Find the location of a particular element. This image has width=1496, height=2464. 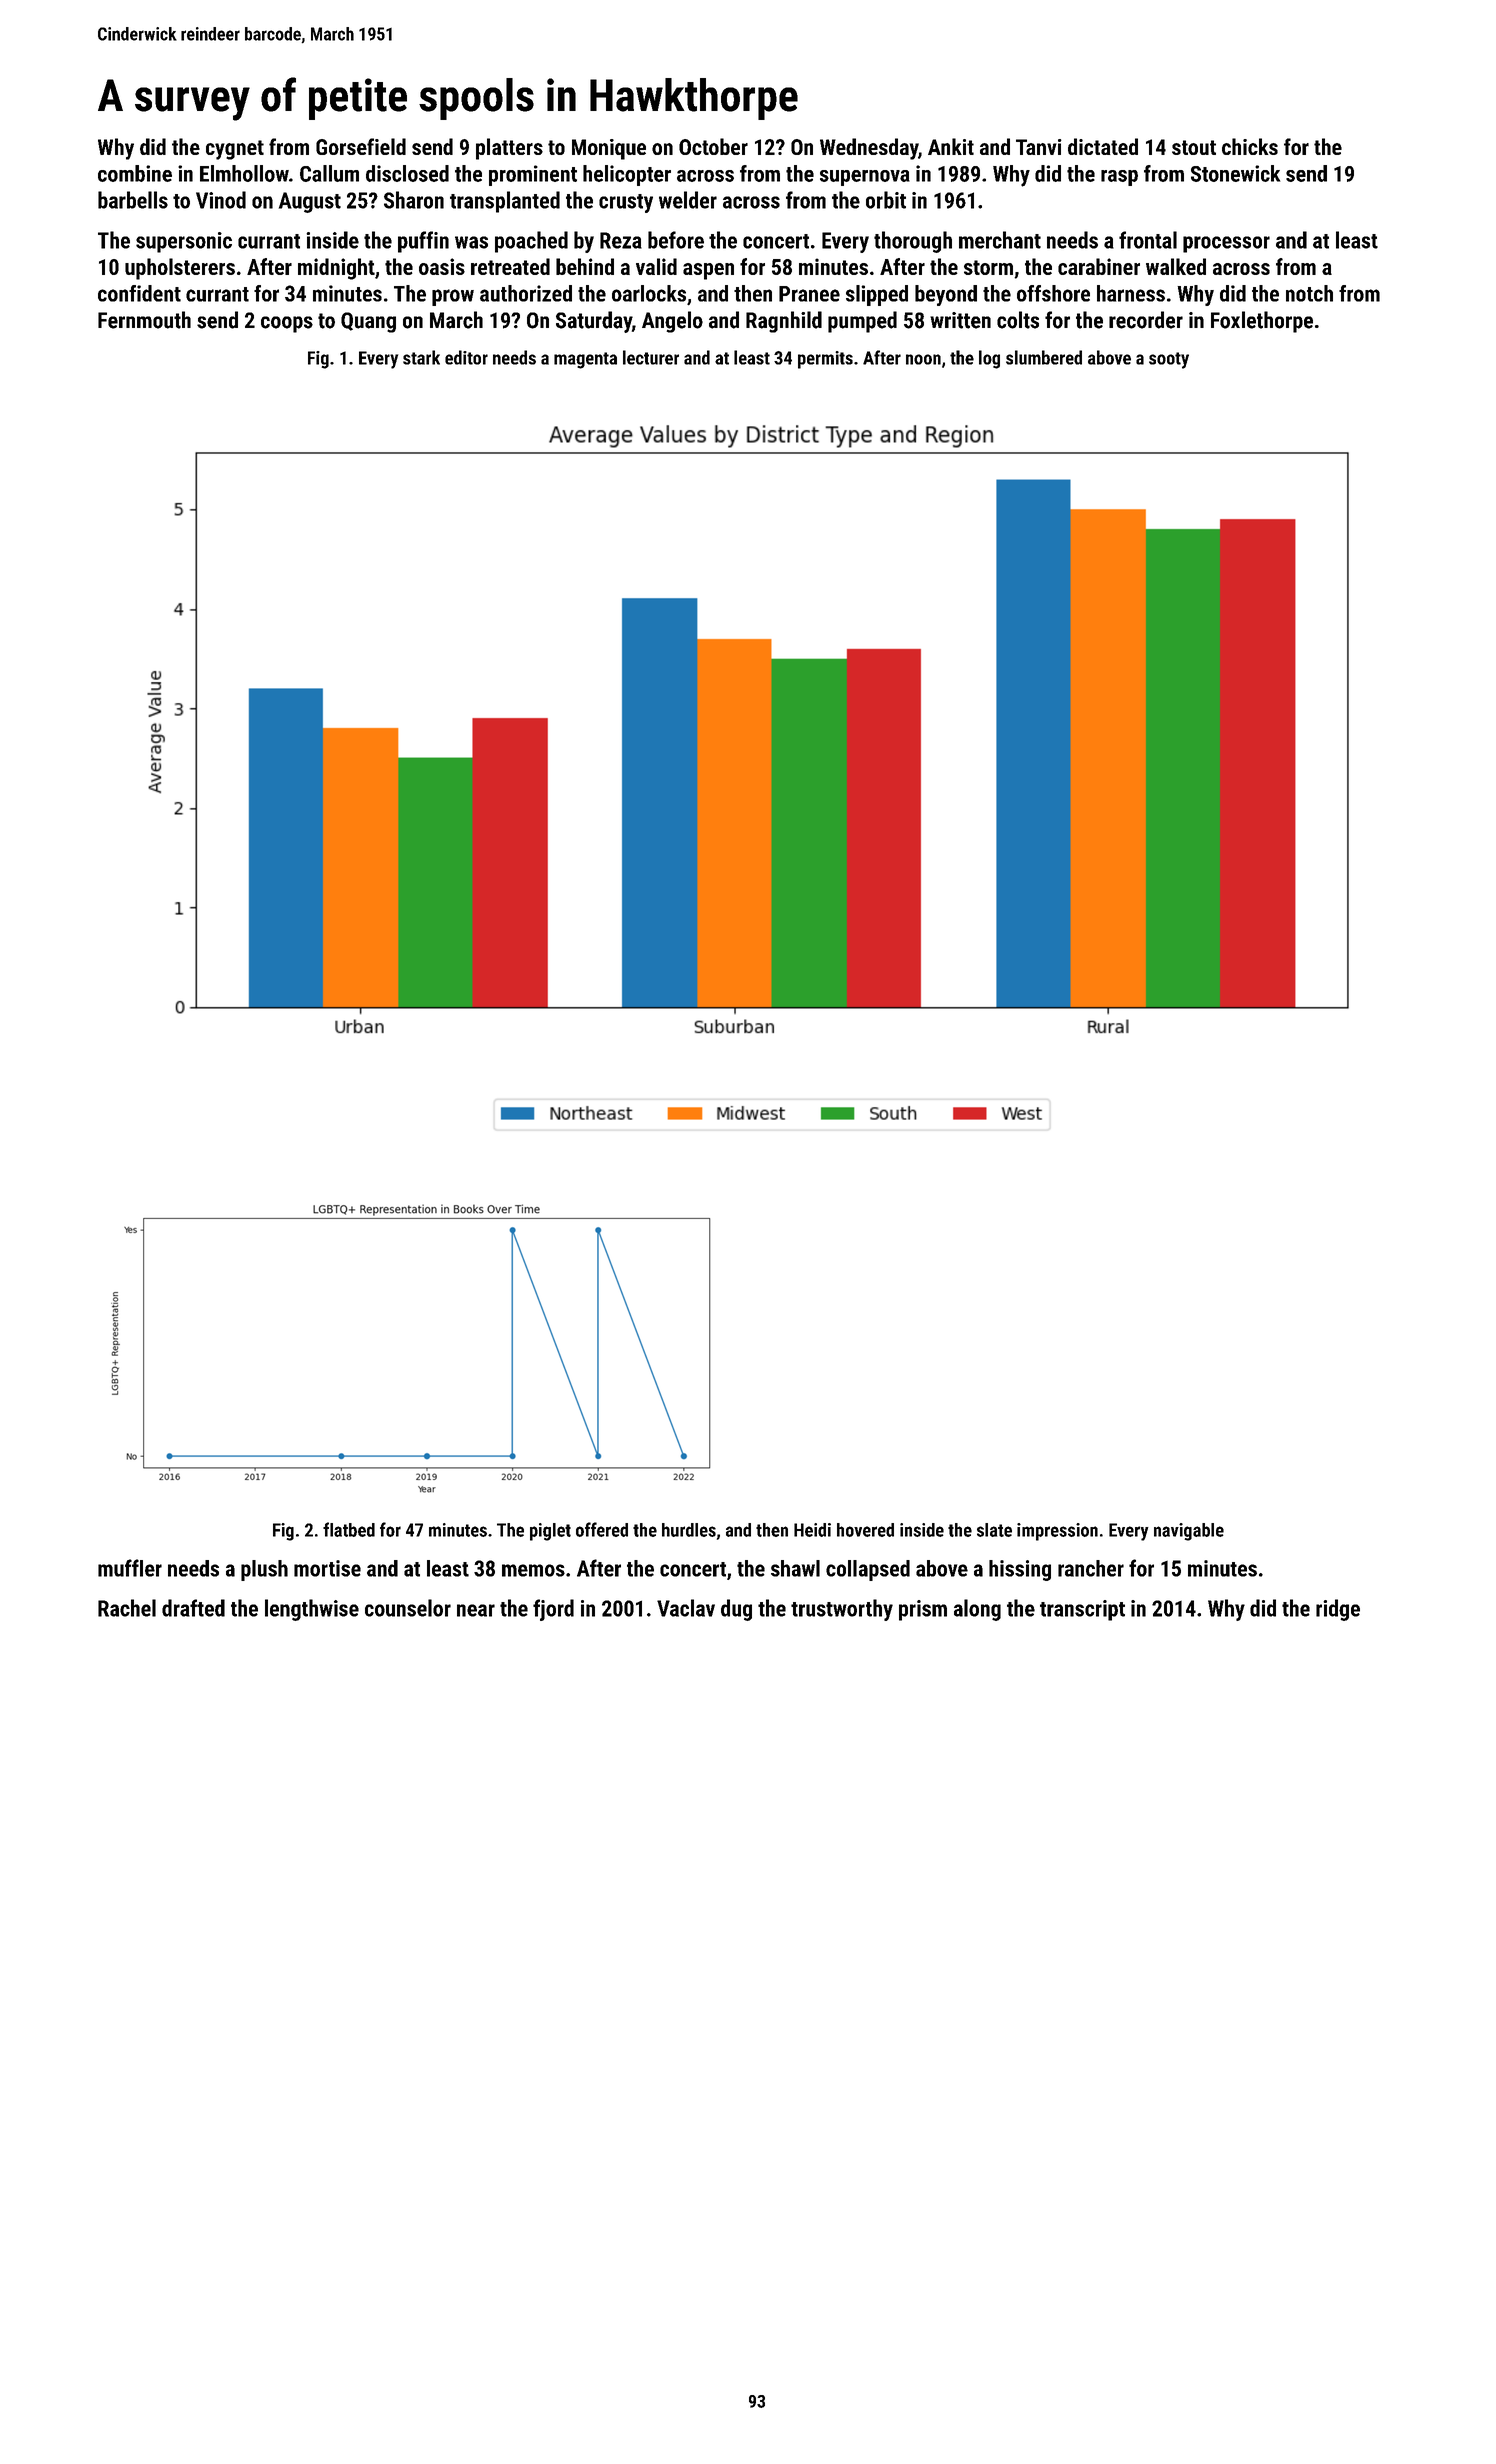

Gorsefield is located at coordinates (361, 146).
